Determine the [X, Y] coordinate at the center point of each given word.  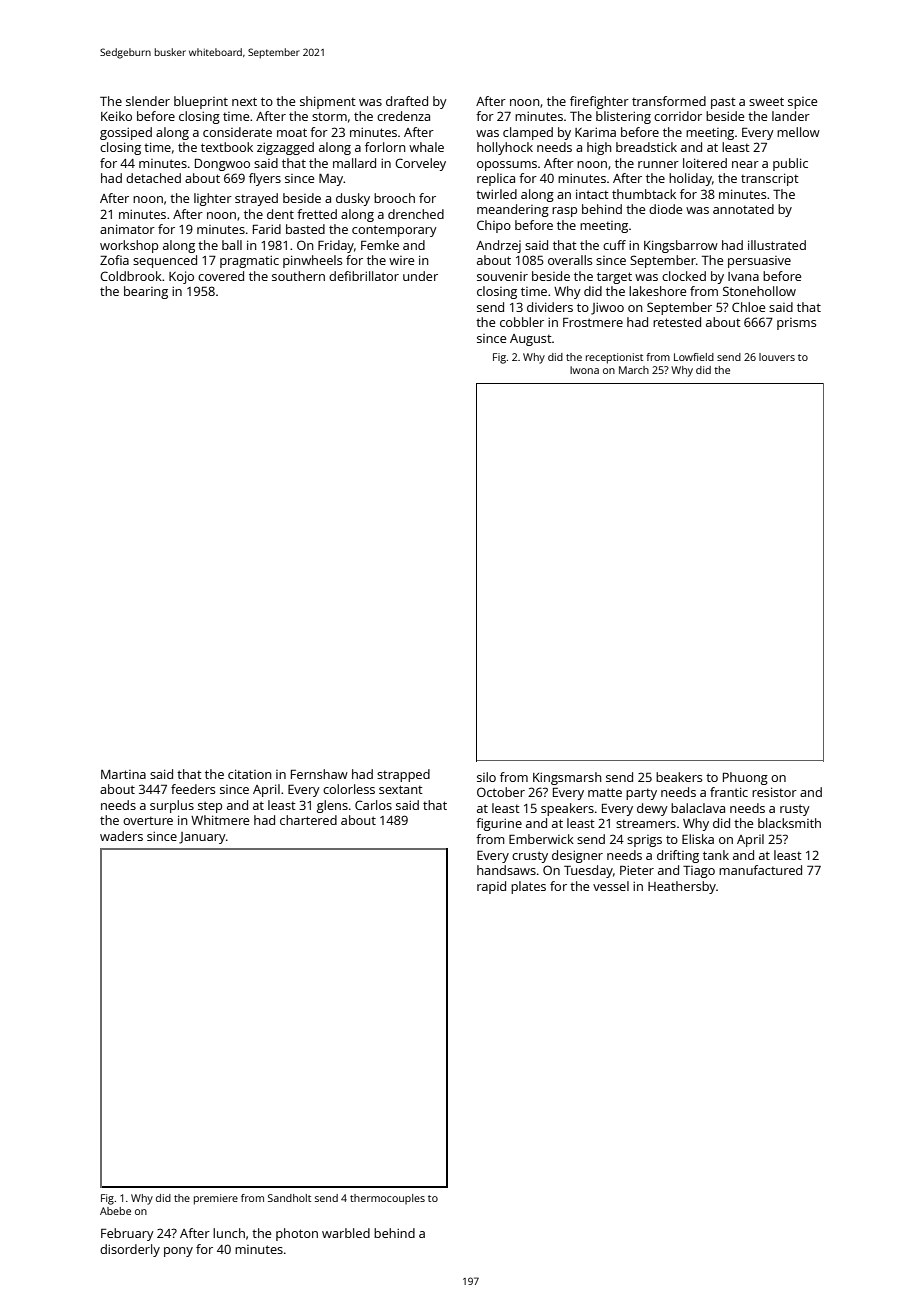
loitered [705, 163]
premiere [216, 1199]
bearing [146, 292]
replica [496, 179]
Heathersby [682, 887]
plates [528, 887]
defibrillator [364, 276]
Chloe [748, 307]
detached [153, 178]
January [202, 838]
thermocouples [387, 1199]
